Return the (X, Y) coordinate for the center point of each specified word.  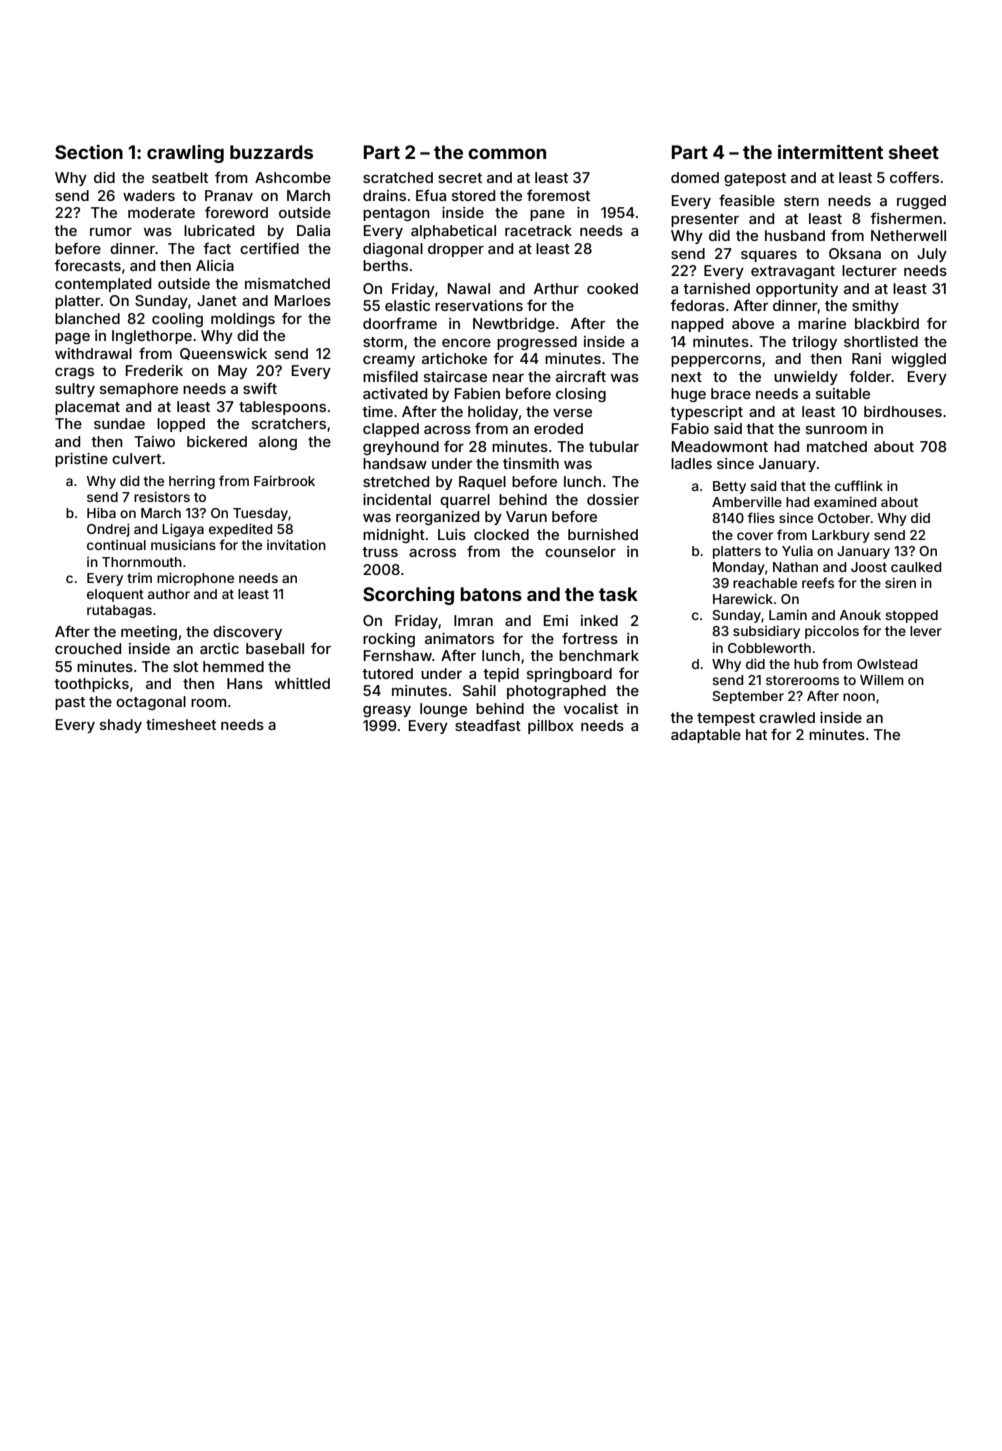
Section (89, 152)
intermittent (830, 152)
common (507, 153)
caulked (916, 567)
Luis (452, 534)
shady (121, 726)
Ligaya (183, 530)
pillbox (551, 727)
